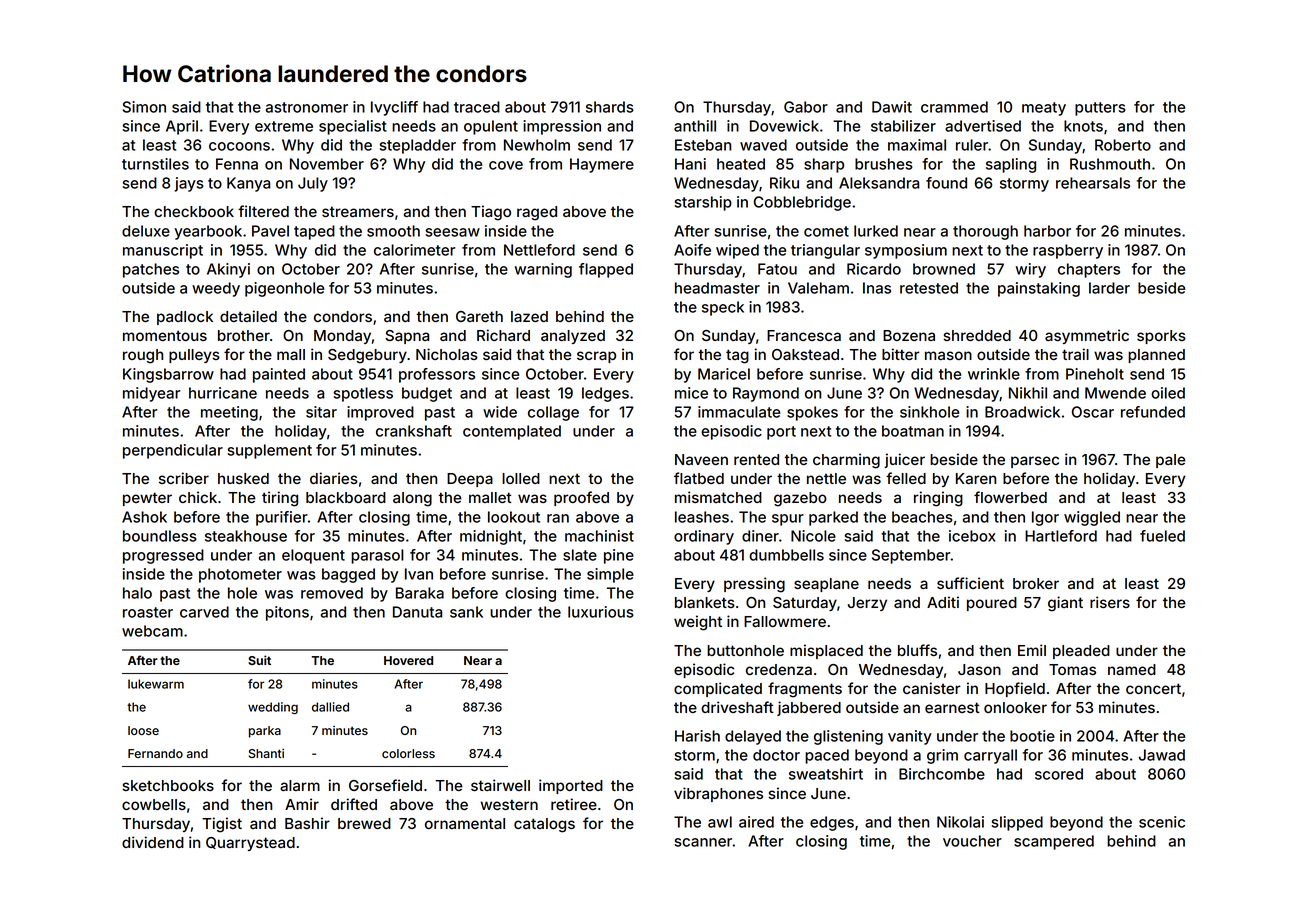 This screenshot has width=1308, height=924. I want to click on scored, so click(1059, 774).
